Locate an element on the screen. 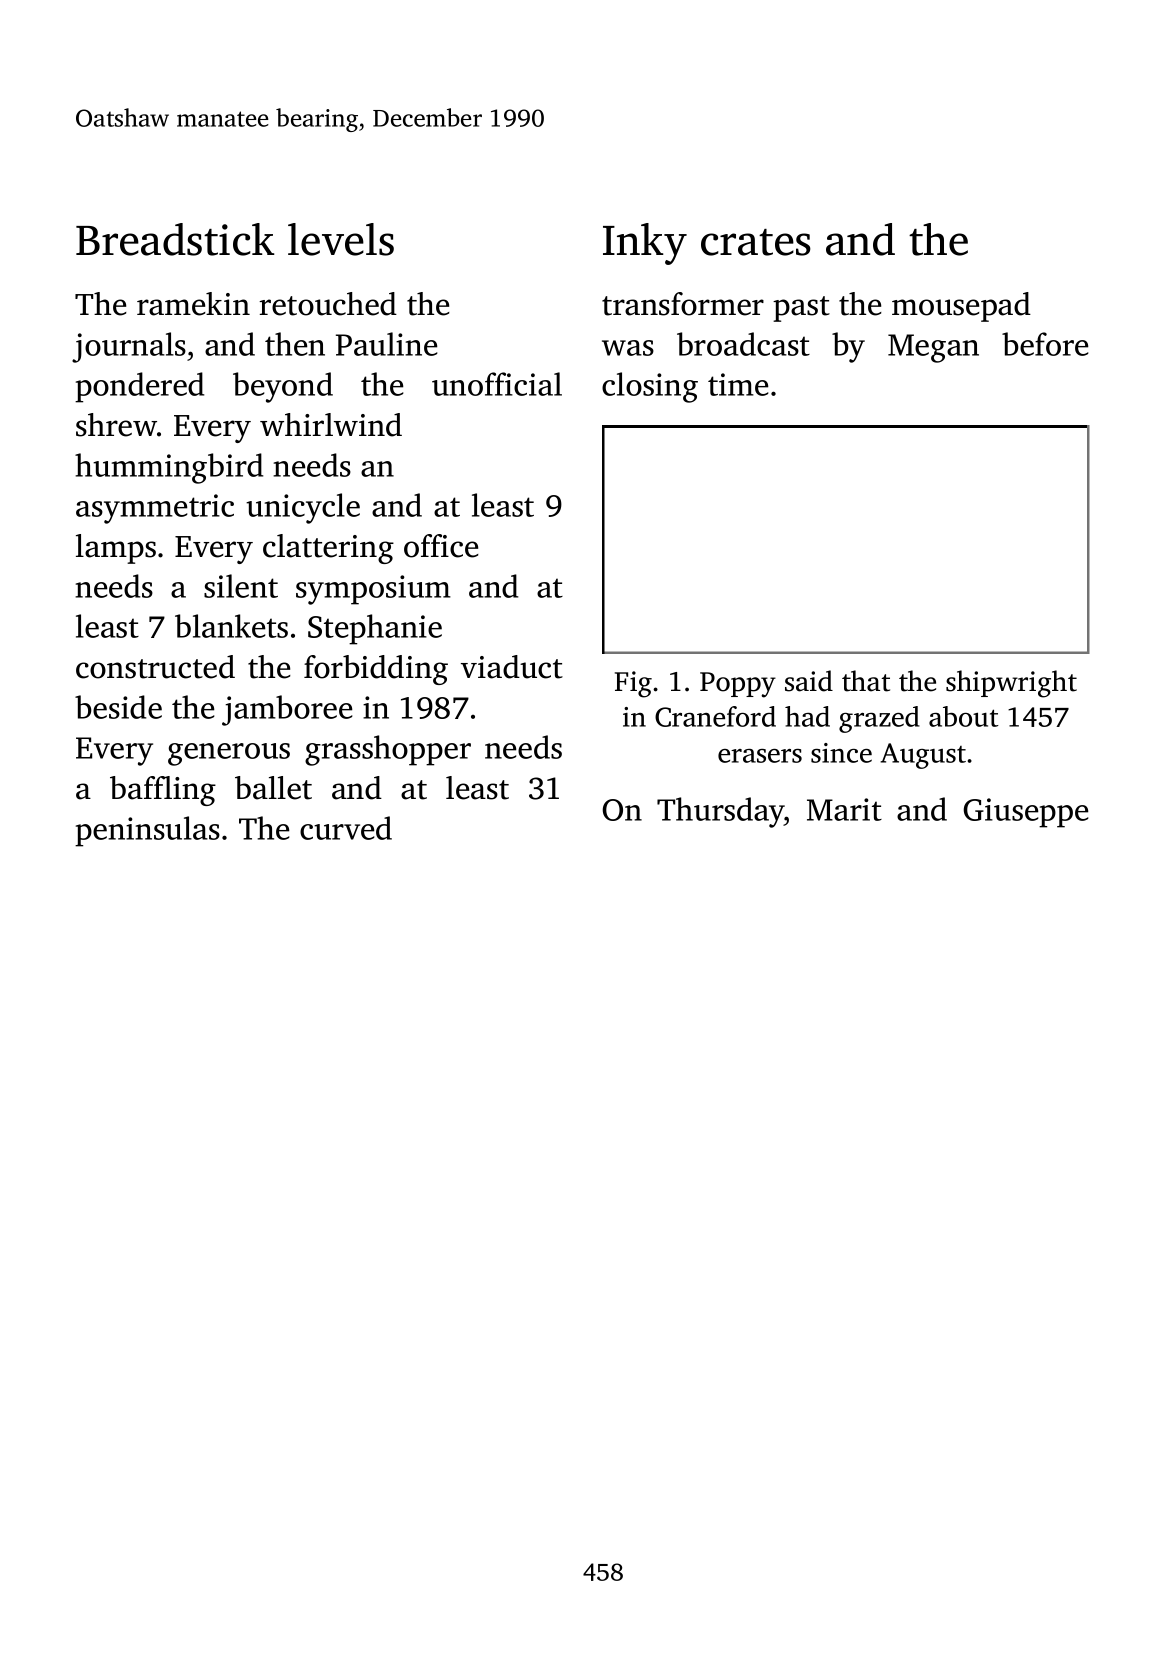 The width and height of the screenshot is (1165, 1654). Inky is located at coordinates (645, 244).
